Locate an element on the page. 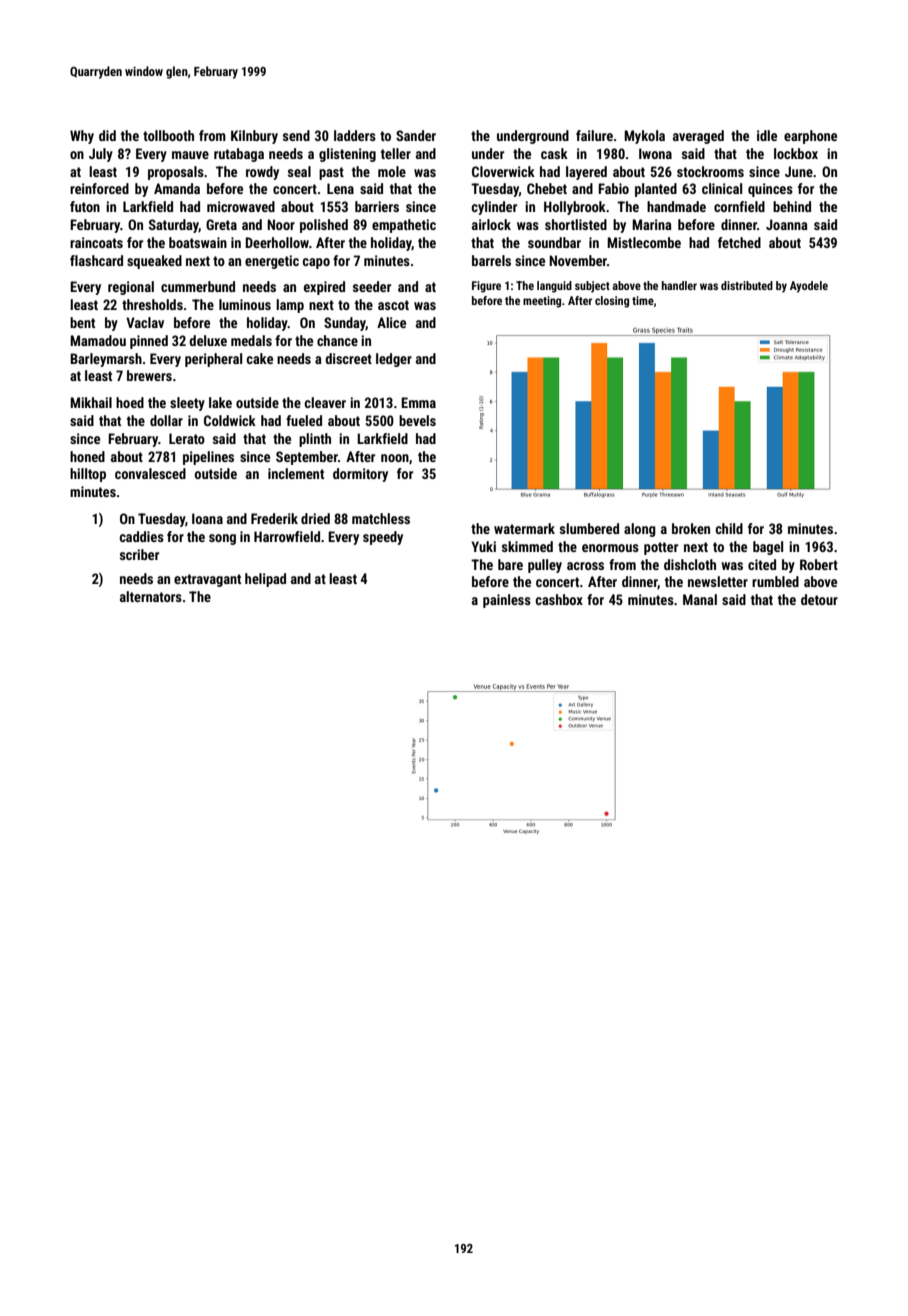  Mykola is located at coordinates (644, 137).
